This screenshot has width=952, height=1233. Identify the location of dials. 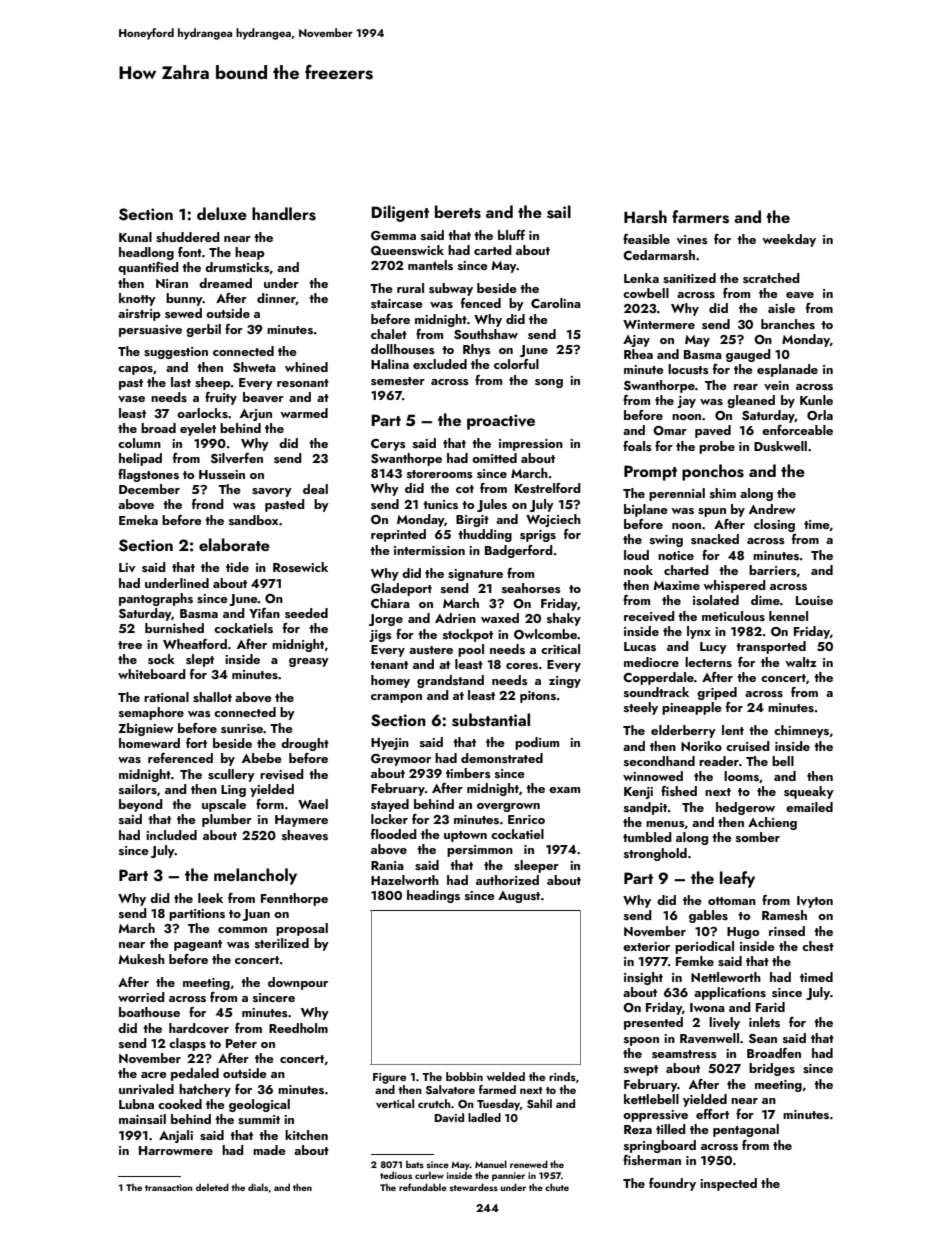
(258, 1187).
